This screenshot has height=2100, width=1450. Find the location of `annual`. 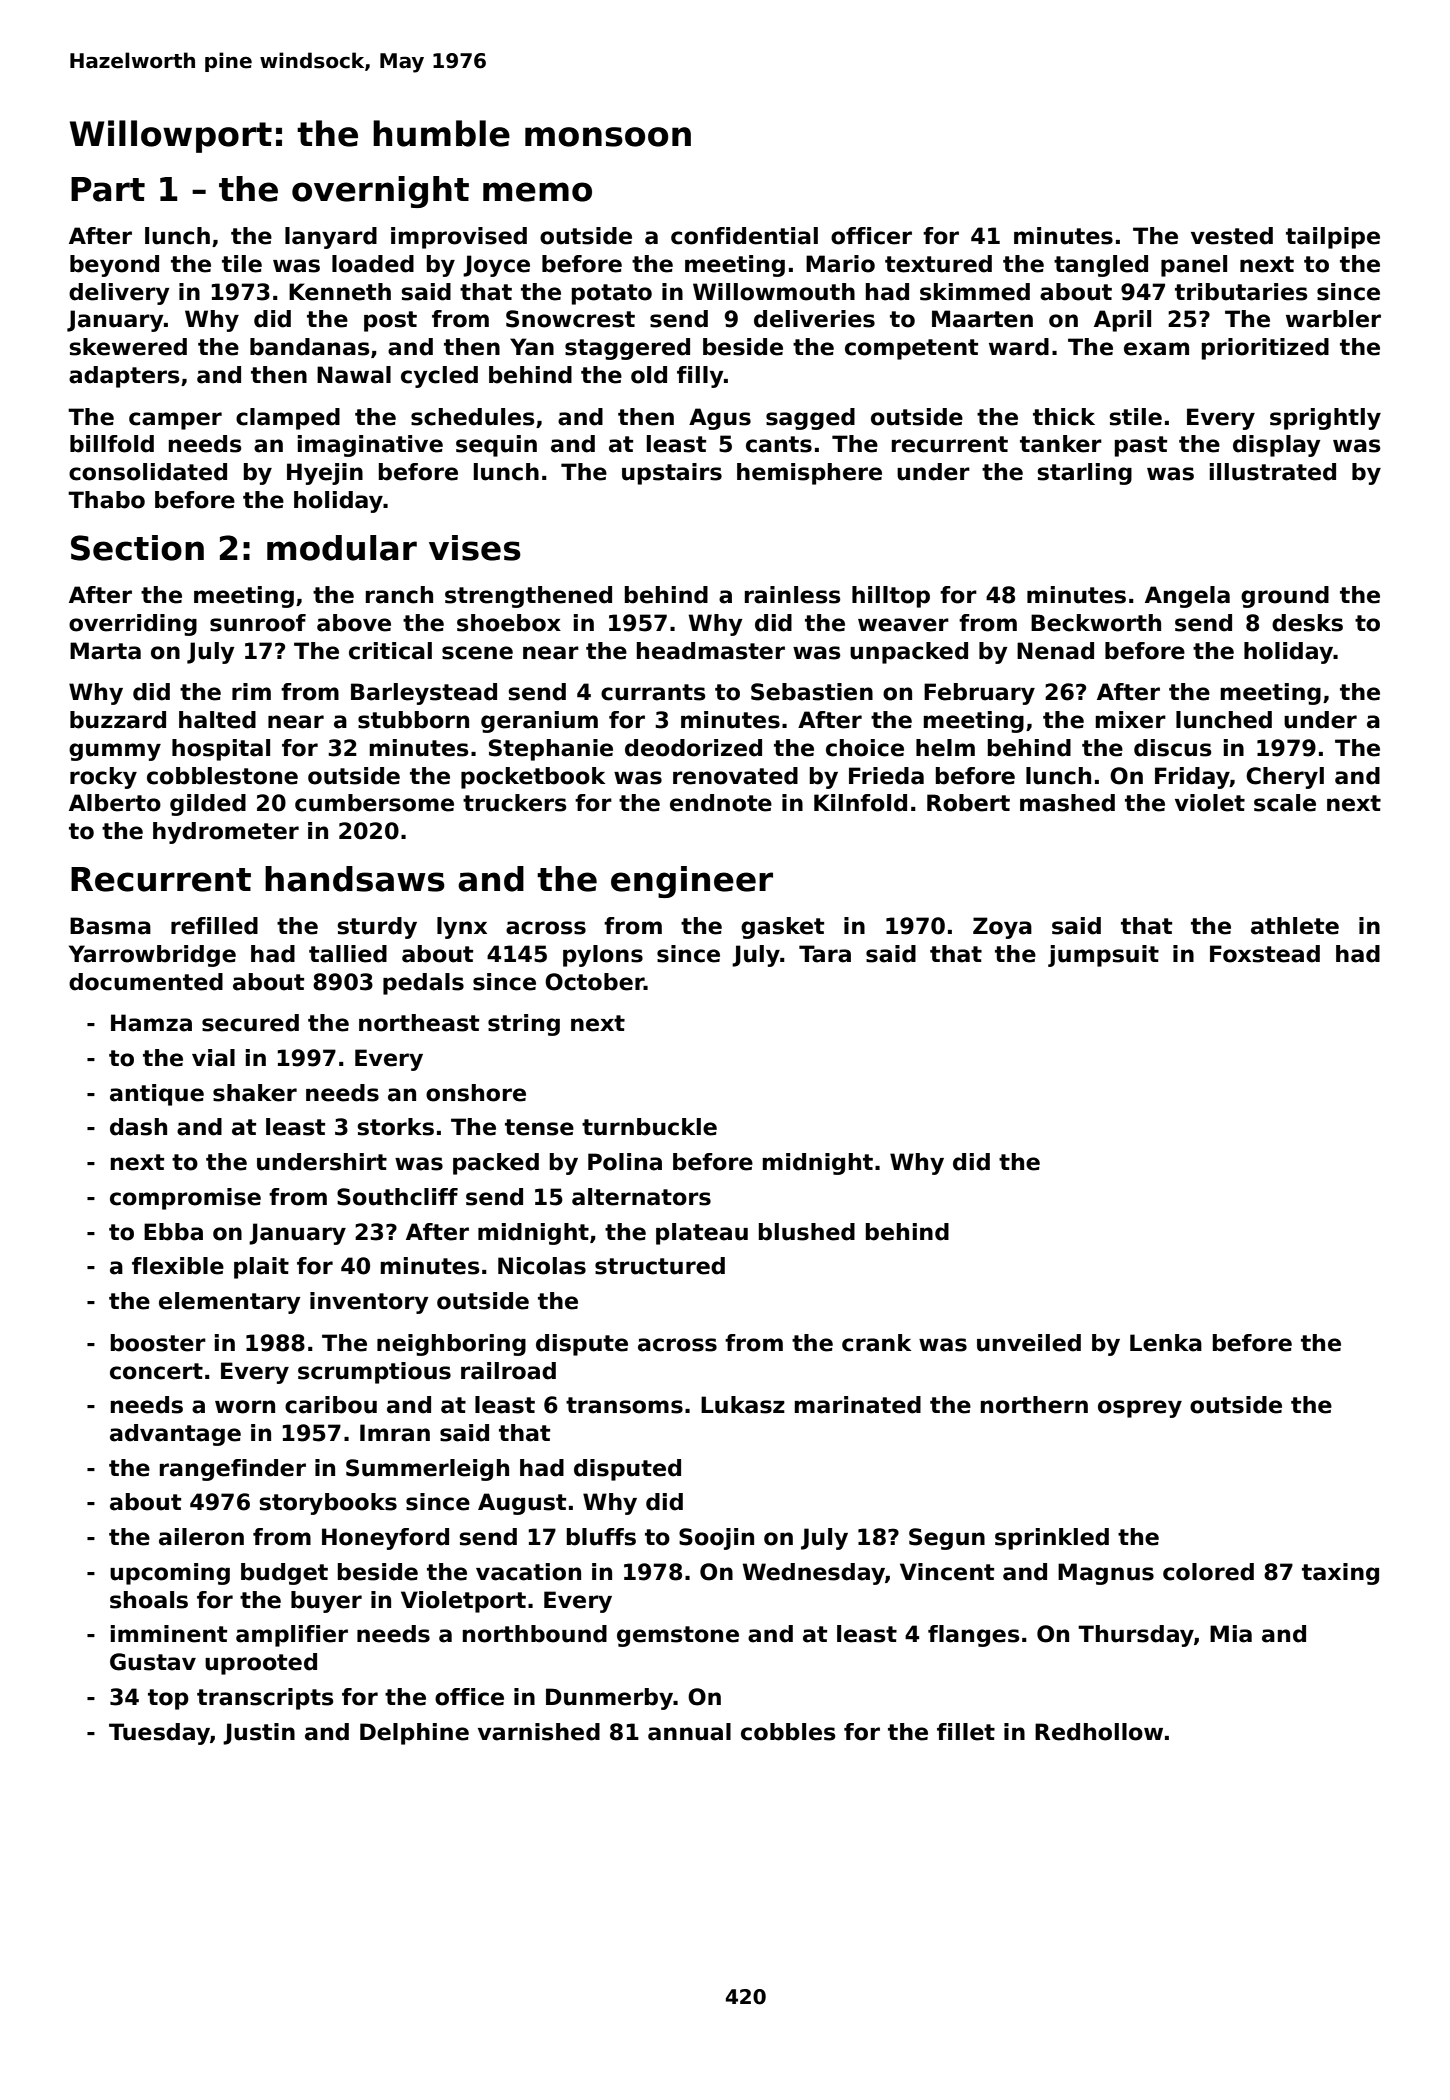

annual is located at coordinates (689, 1732).
